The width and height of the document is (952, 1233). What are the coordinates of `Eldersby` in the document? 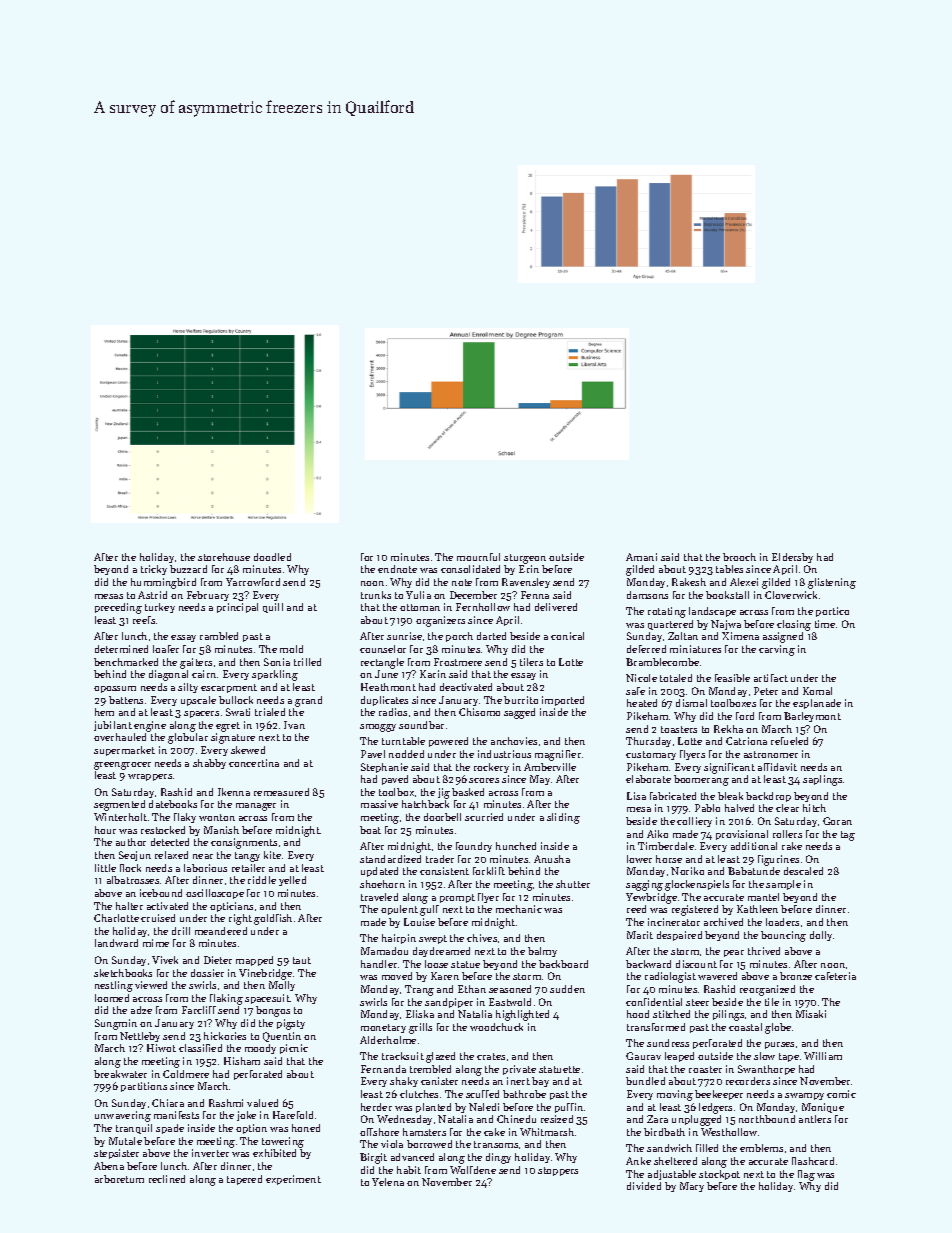 It's located at (792, 558).
